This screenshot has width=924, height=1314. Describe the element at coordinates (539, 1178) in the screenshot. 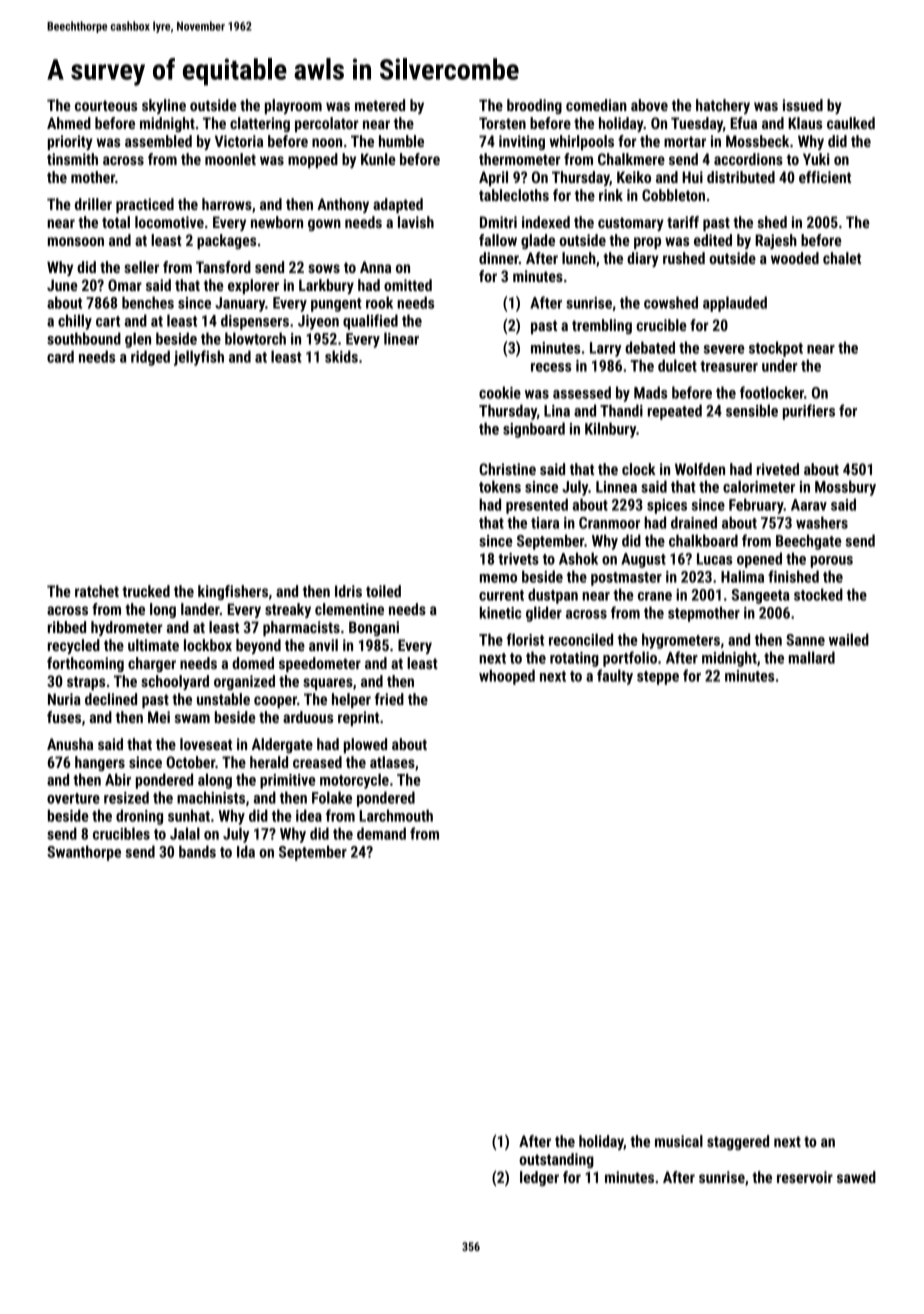

I see `ledger` at that location.
